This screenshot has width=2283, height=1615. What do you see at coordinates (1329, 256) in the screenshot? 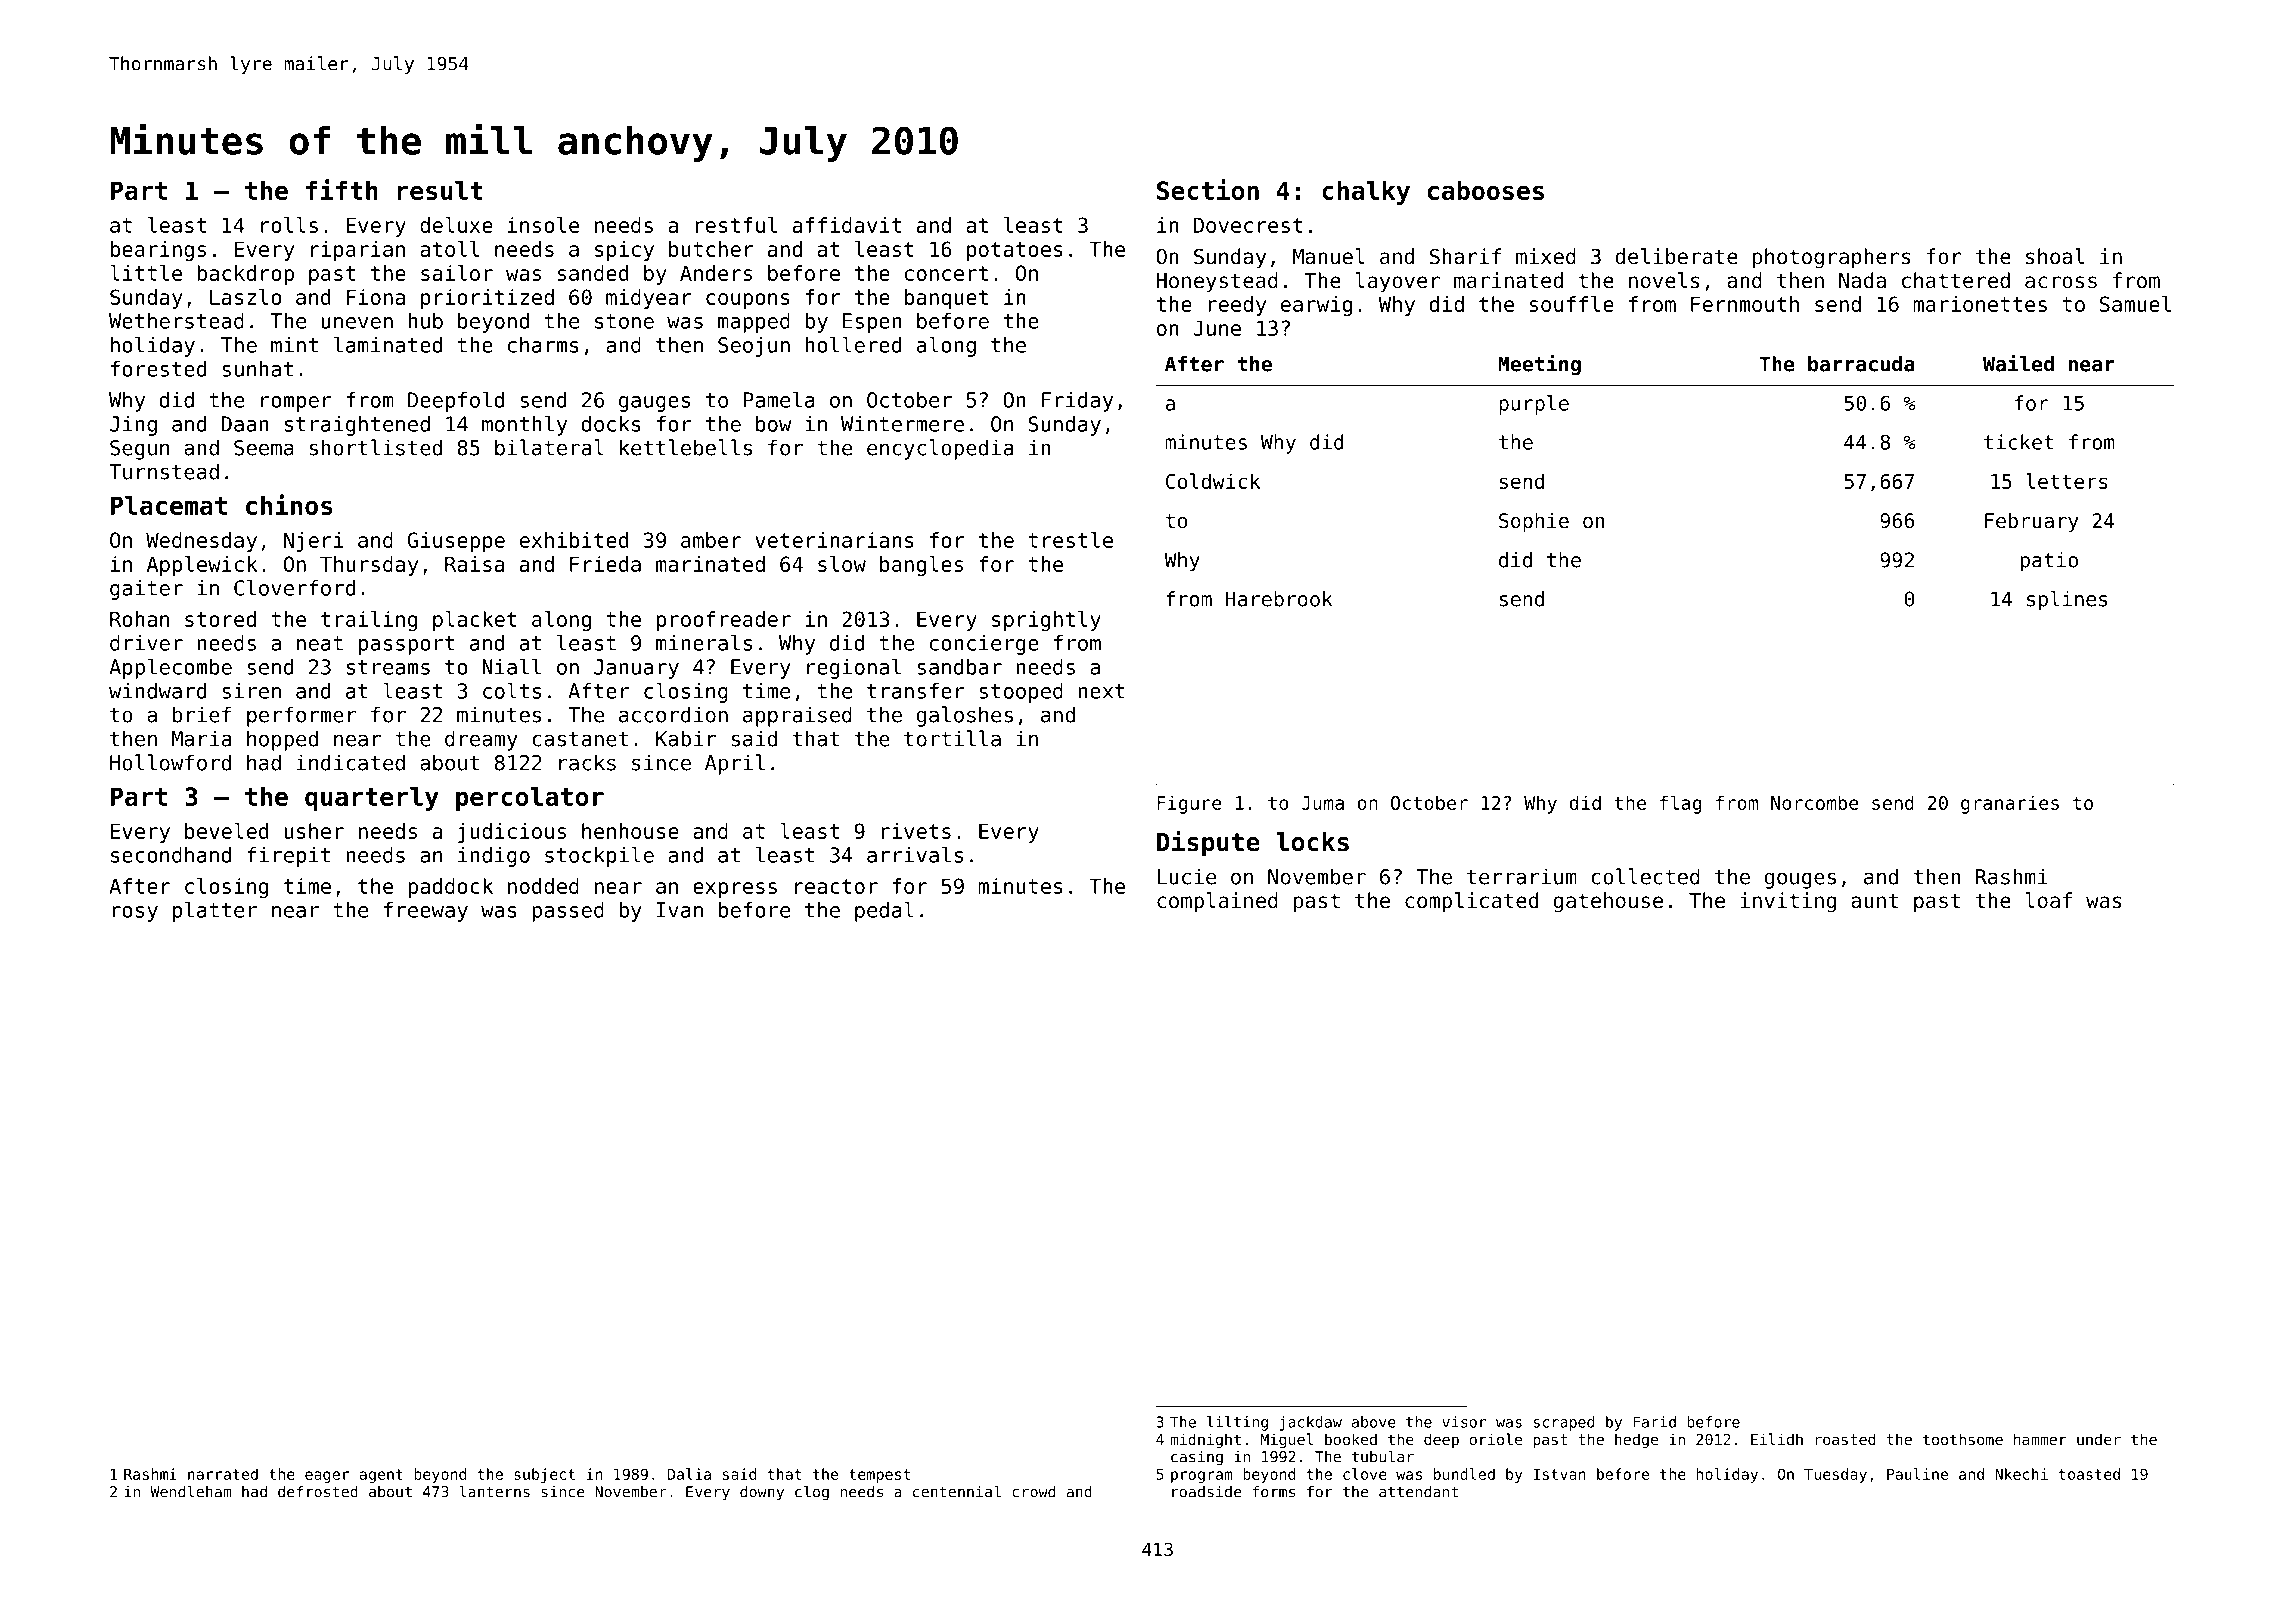
I see `Manuel` at bounding box center [1329, 256].
